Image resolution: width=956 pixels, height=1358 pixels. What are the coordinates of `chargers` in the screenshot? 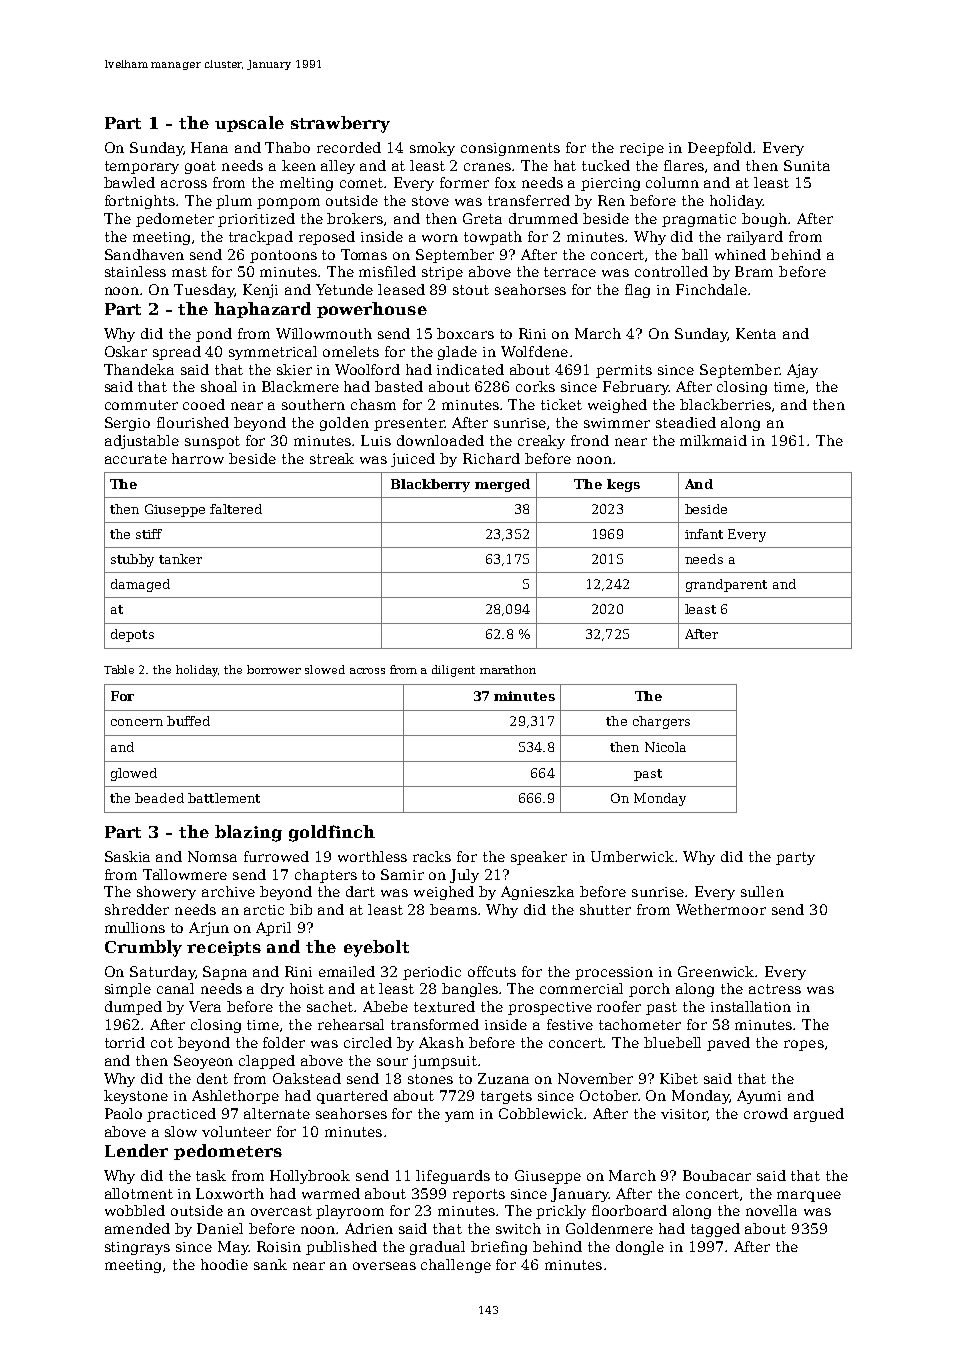 It's located at (661, 722).
